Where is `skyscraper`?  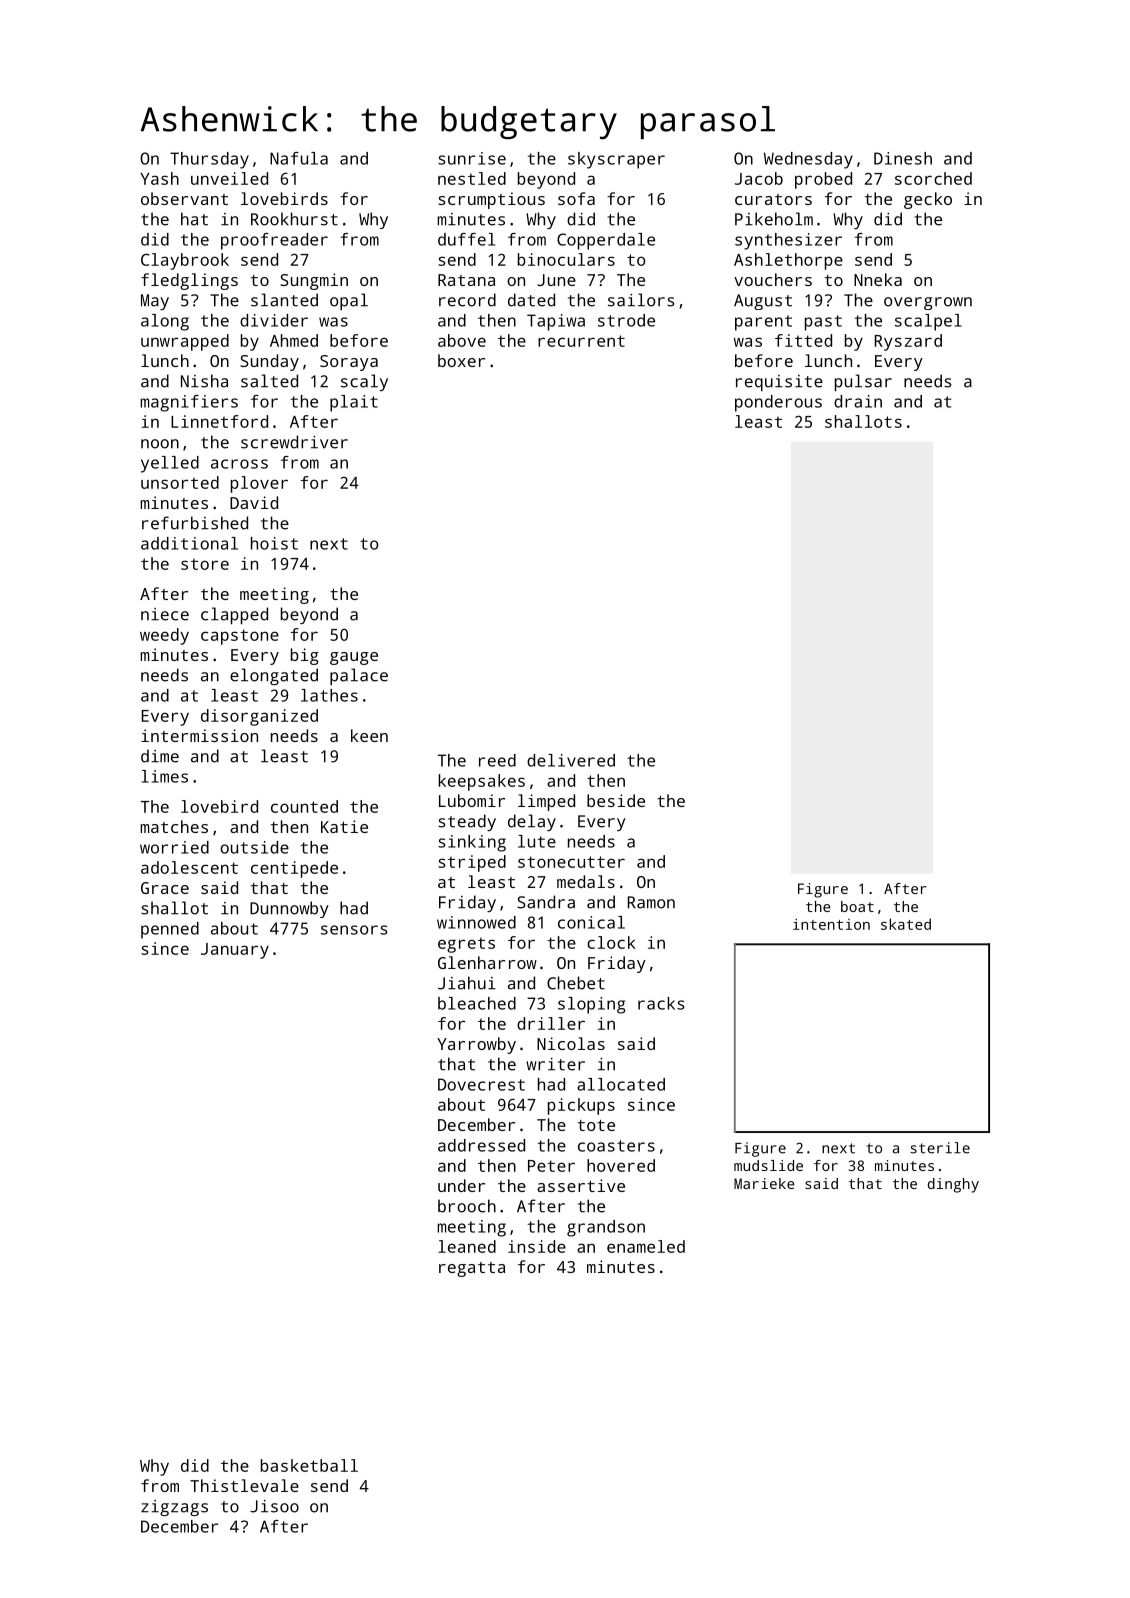
skyscraper is located at coordinates (616, 160).
